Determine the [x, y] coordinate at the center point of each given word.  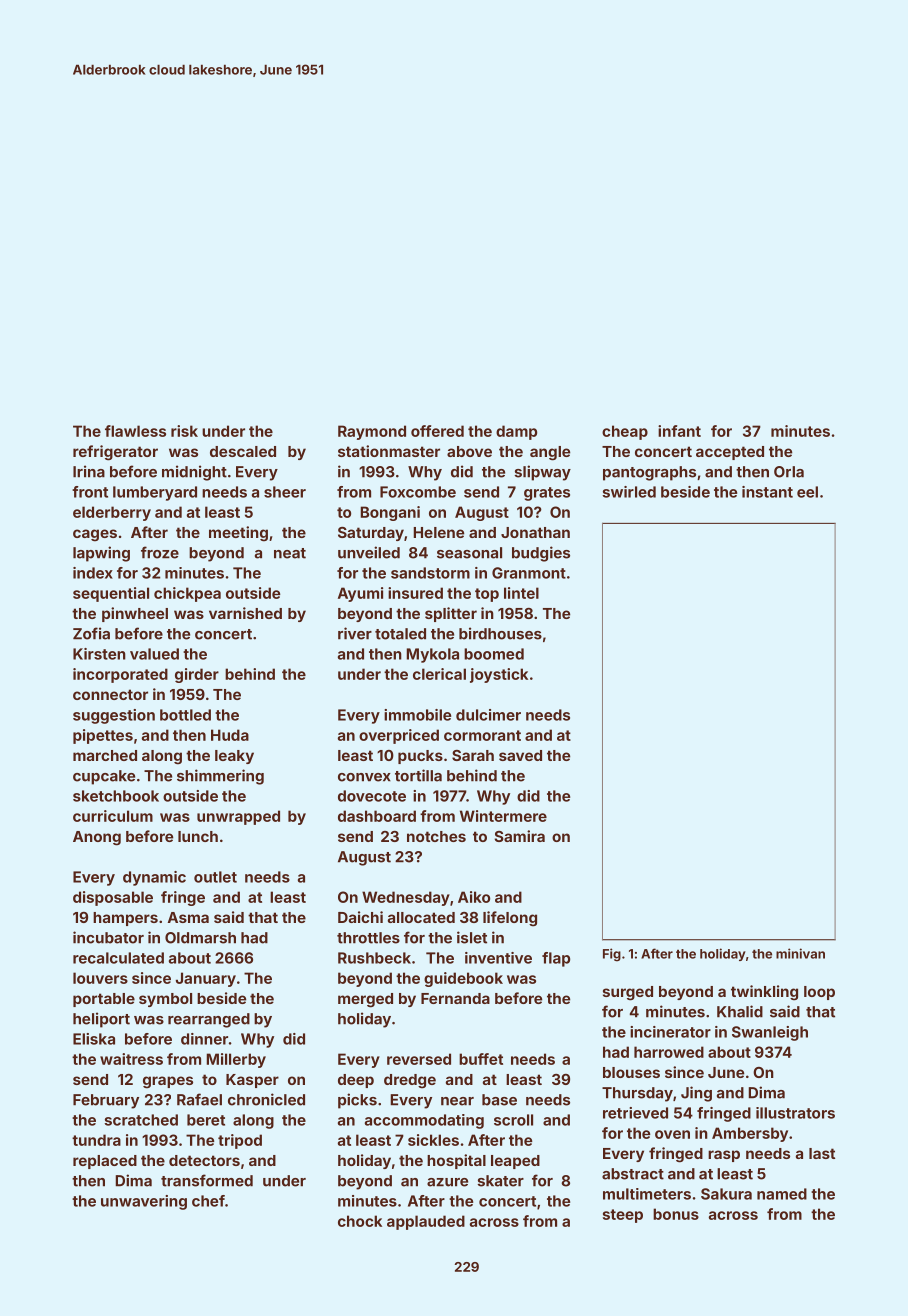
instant [767, 492]
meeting [238, 534]
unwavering [144, 1202]
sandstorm [430, 573]
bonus [676, 1214]
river [355, 633]
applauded [426, 1222]
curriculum [113, 816]
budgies [541, 554]
